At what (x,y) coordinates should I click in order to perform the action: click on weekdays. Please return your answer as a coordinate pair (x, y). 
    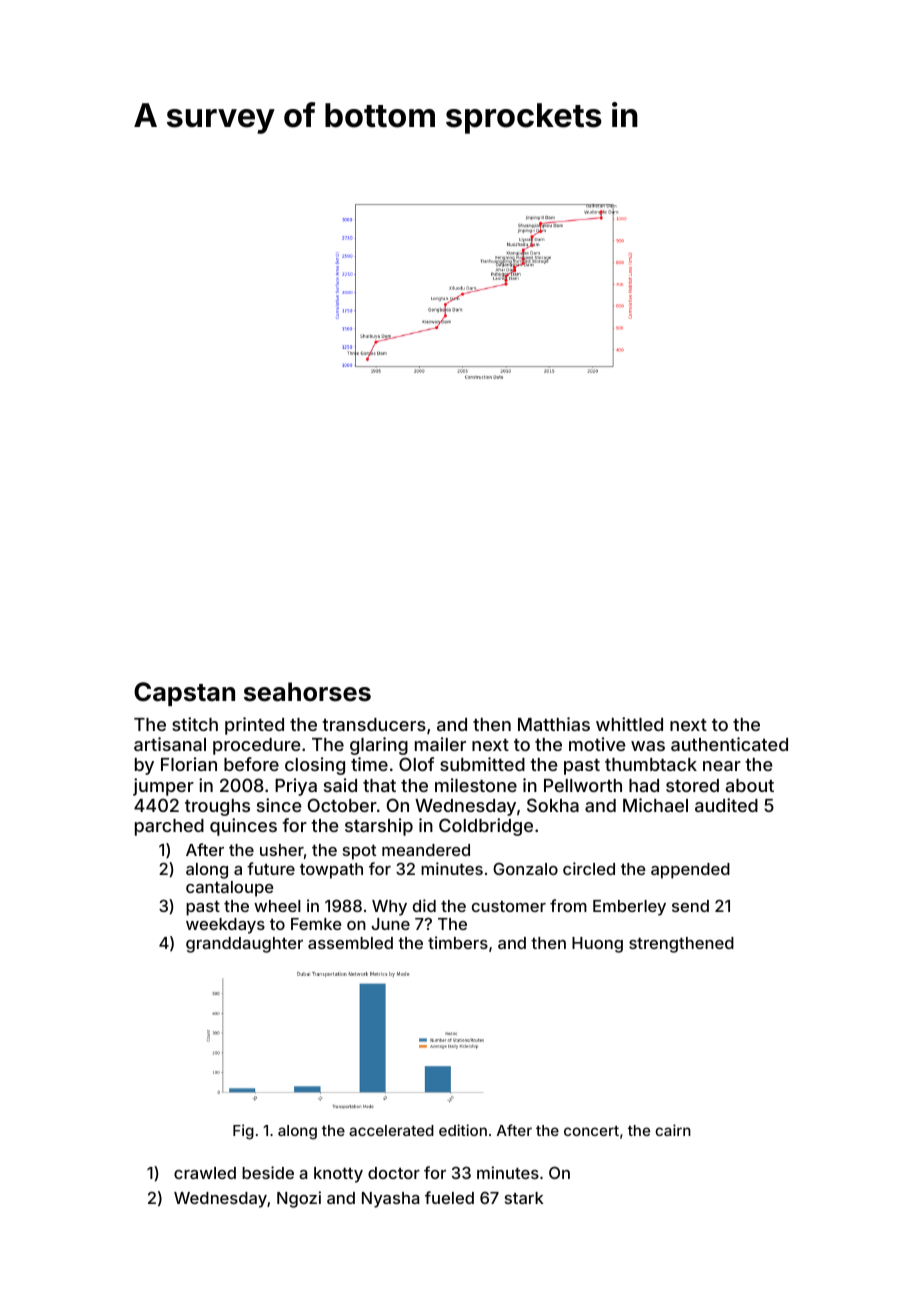
    Looking at the image, I should click on (225, 926).
